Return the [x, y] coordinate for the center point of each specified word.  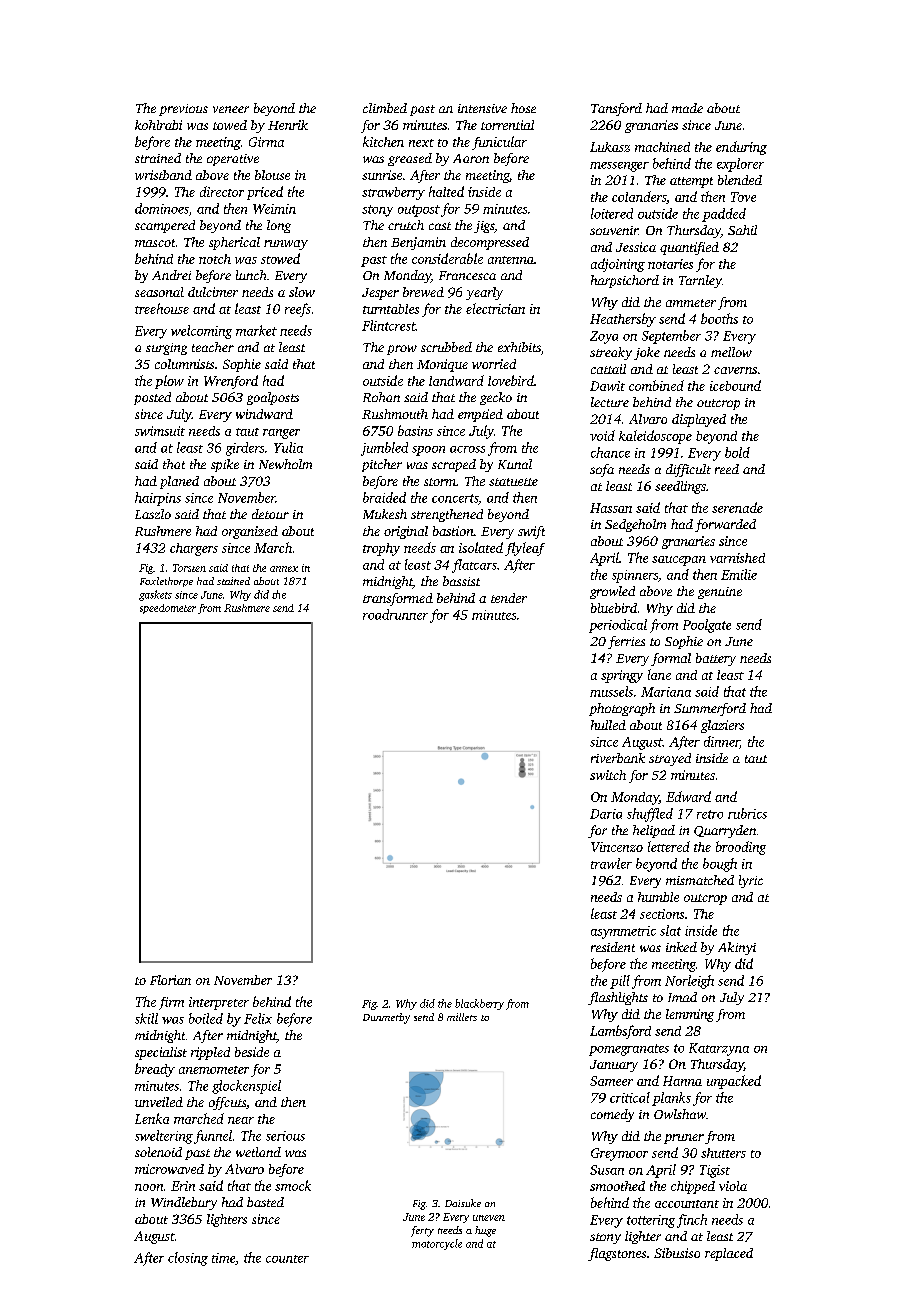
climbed [385, 108]
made [687, 108]
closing [188, 1259]
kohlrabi [158, 125]
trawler [611, 863]
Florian [170, 980]
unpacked [734, 1082]
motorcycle [437, 1244]
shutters [723, 1153]
